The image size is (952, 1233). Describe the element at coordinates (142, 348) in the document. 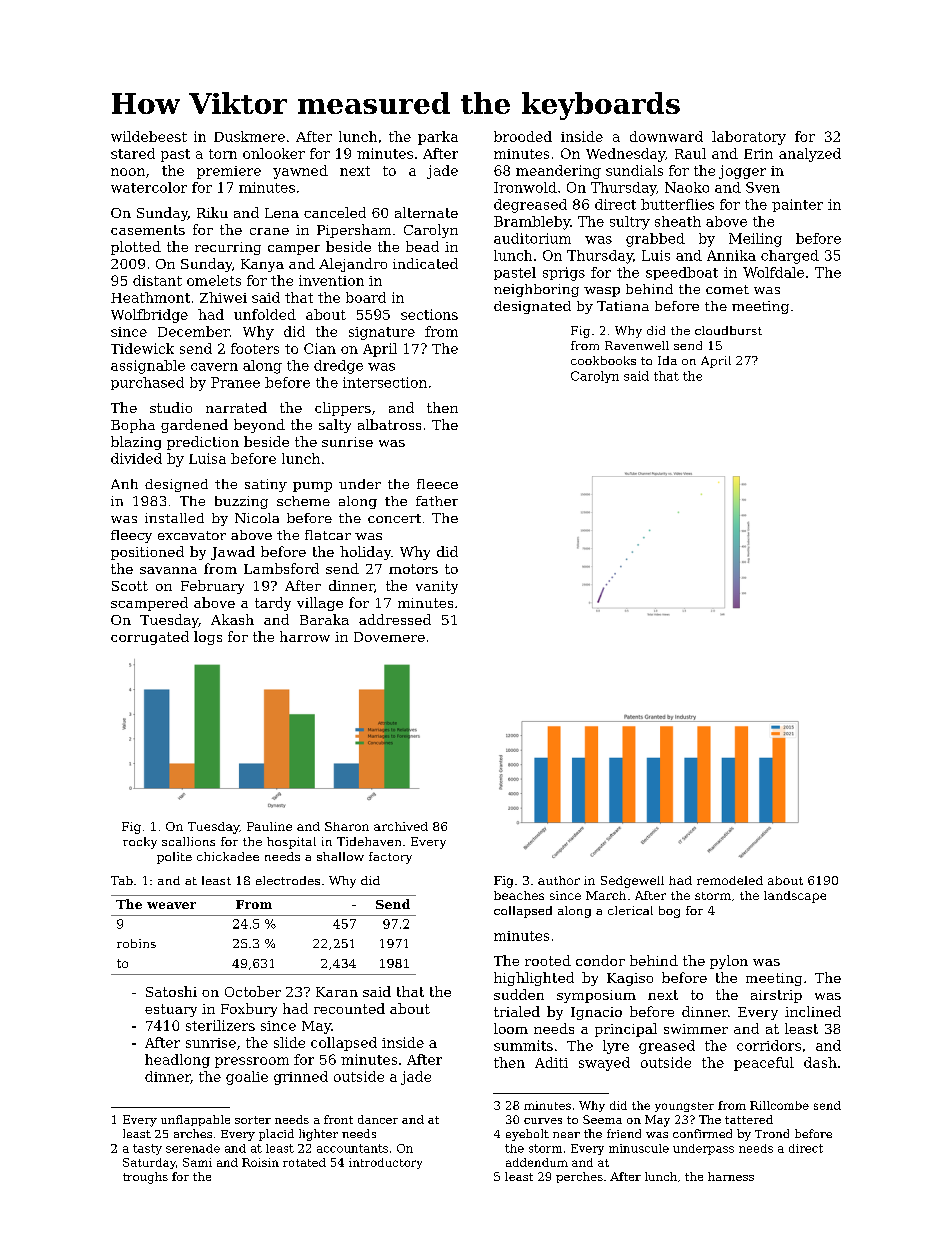

I see `Tidewick` at that location.
